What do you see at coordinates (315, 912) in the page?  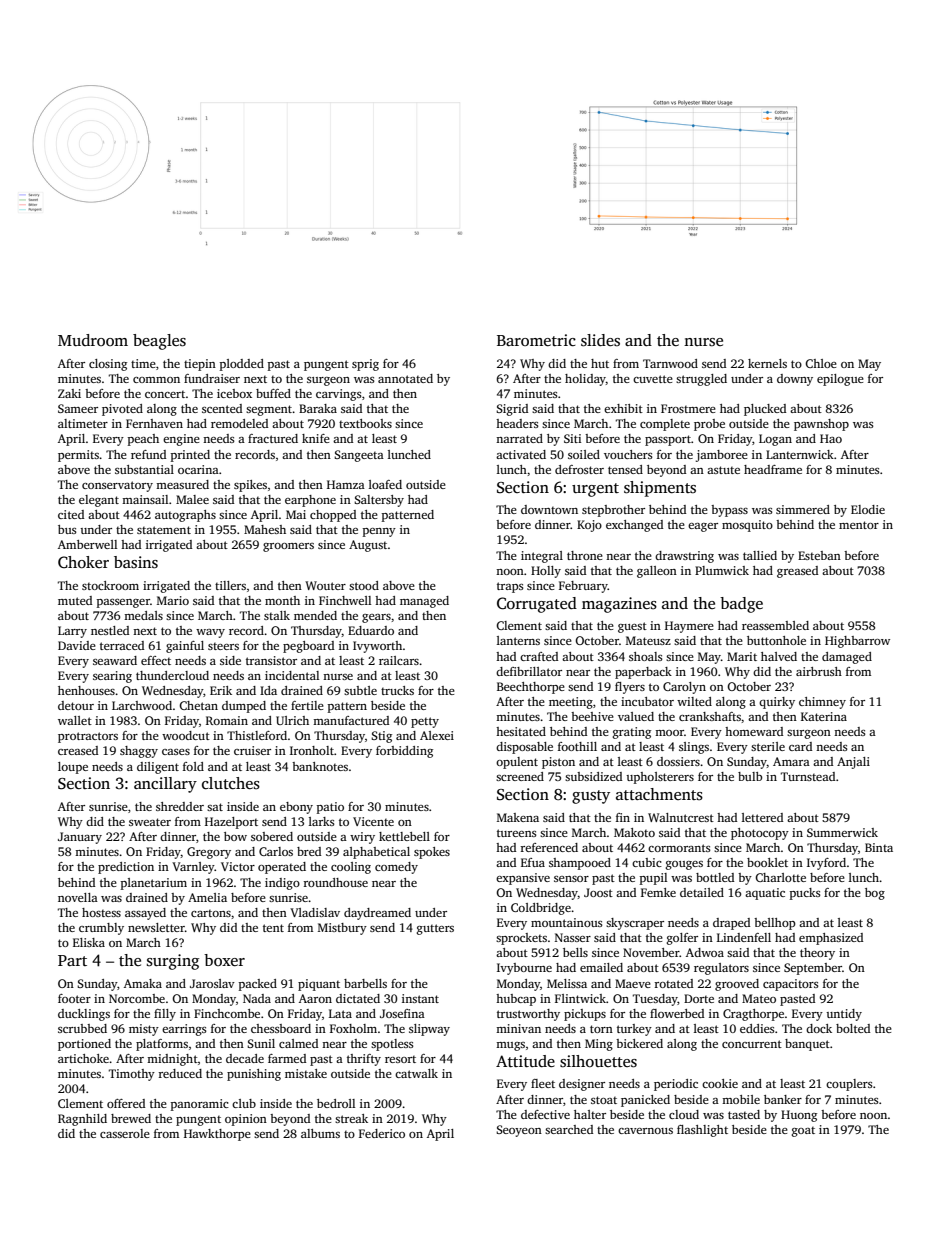 I see `Vladislav` at bounding box center [315, 912].
